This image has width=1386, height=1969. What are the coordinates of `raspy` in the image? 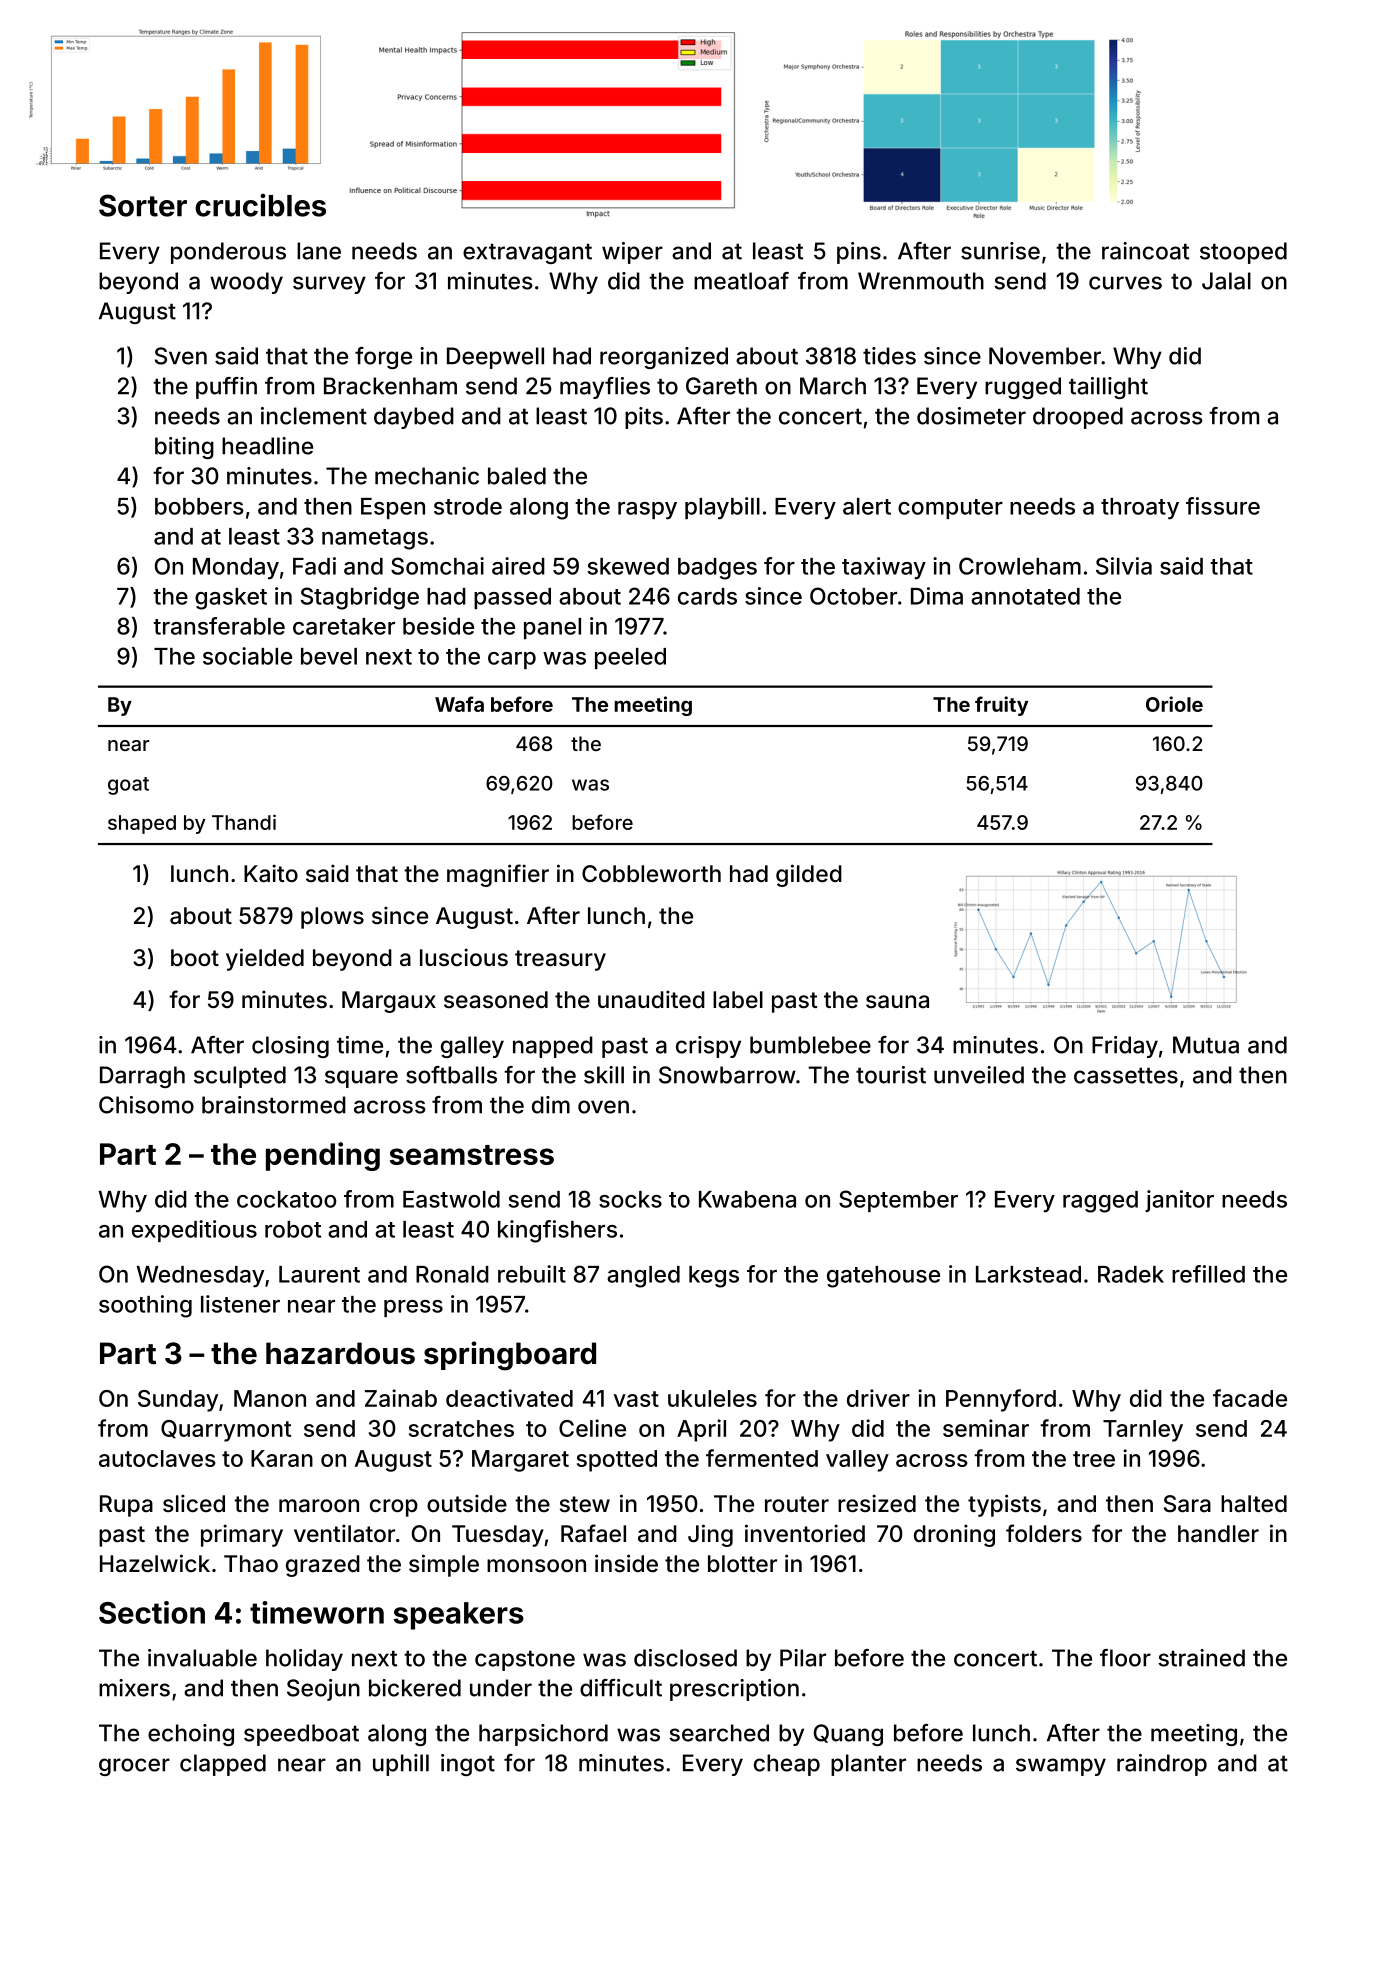 It's located at (647, 511).
